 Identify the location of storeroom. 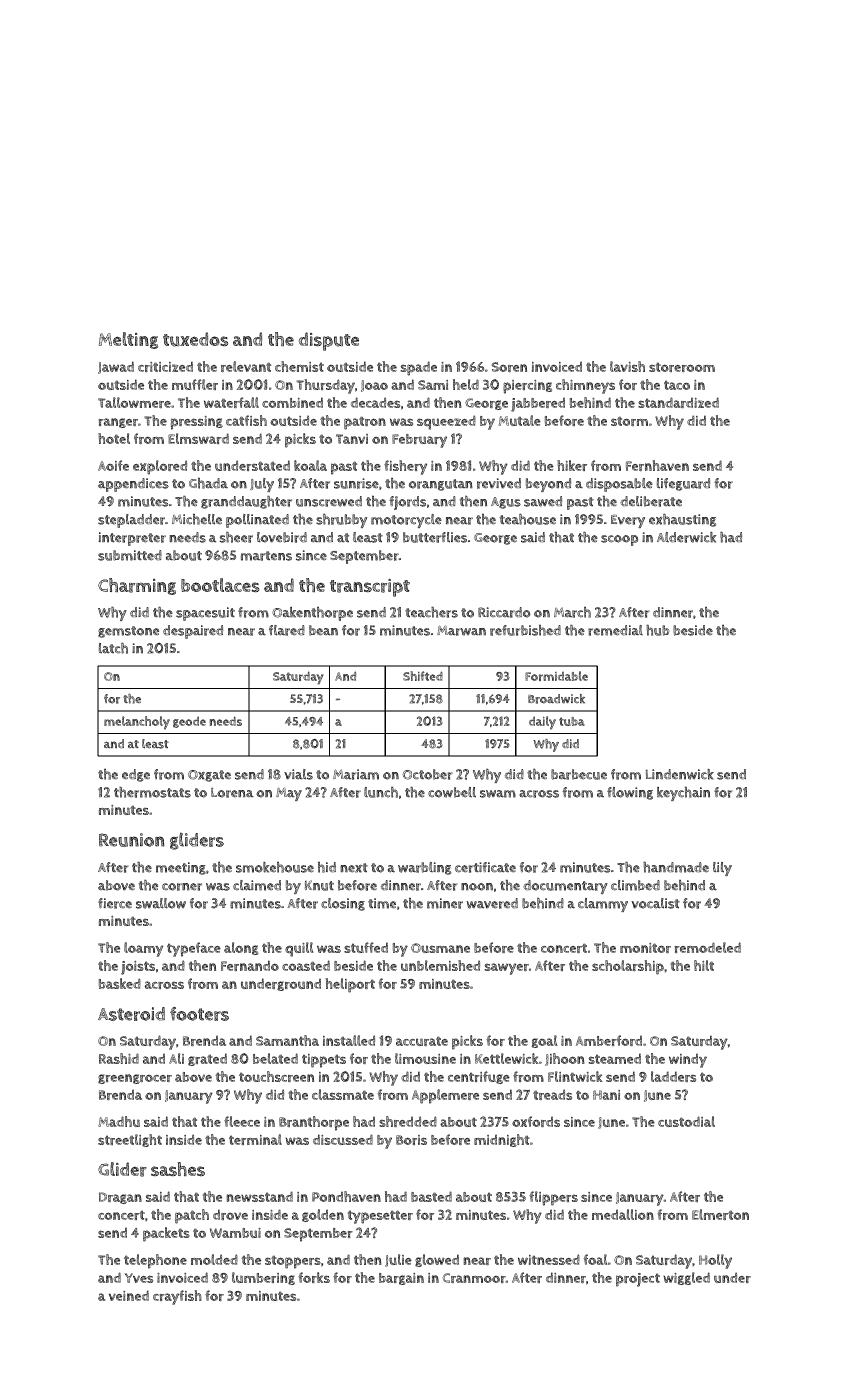
(682, 367).
